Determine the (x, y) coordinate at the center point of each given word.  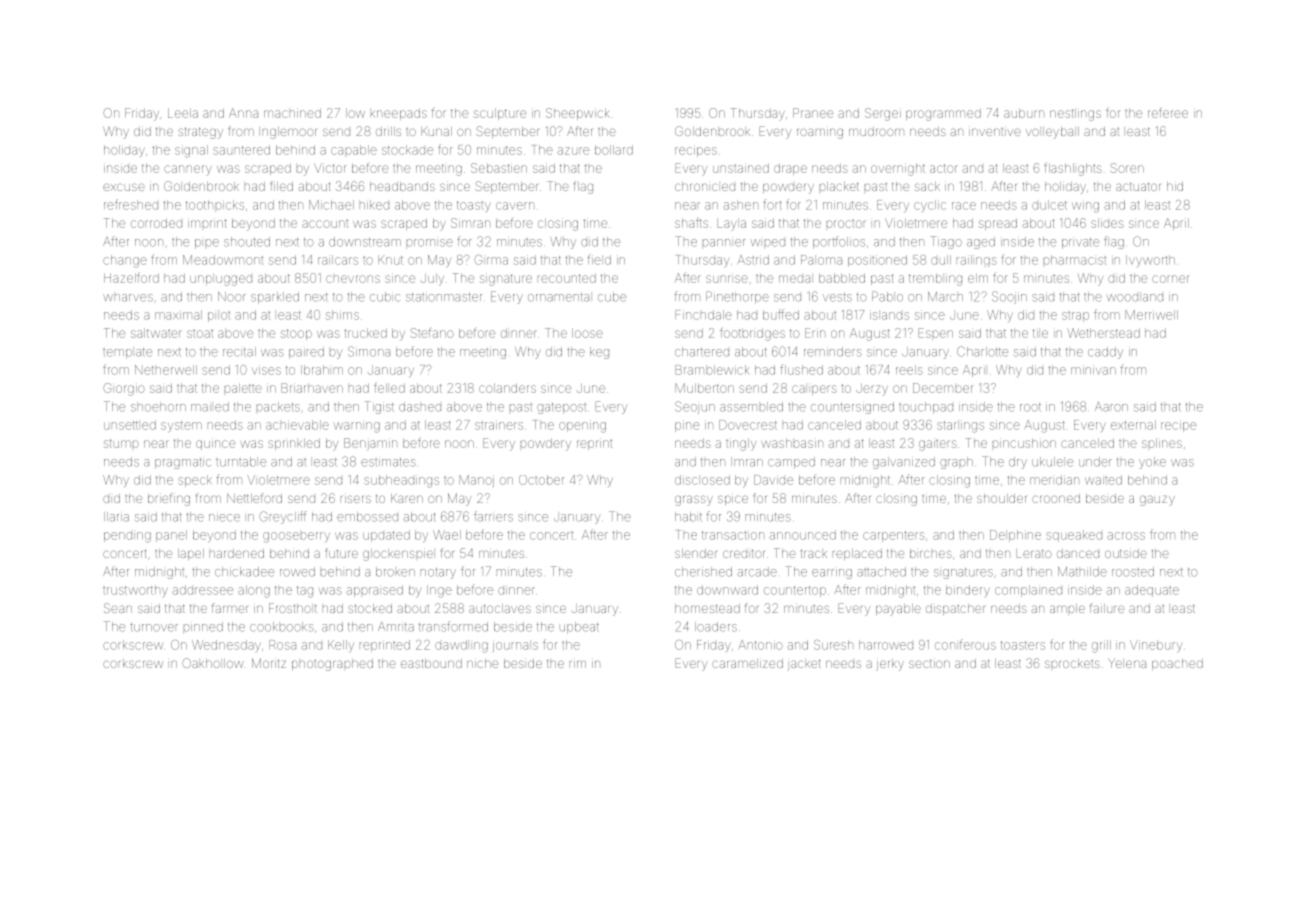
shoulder (1001, 498)
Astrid (753, 260)
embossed (367, 517)
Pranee (813, 113)
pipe (207, 244)
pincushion (1024, 443)
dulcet (1049, 205)
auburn (1024, 113)
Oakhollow (213, 663)
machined (292, 113)
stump (121, 443)
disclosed (702, 480)
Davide (773, 480)
